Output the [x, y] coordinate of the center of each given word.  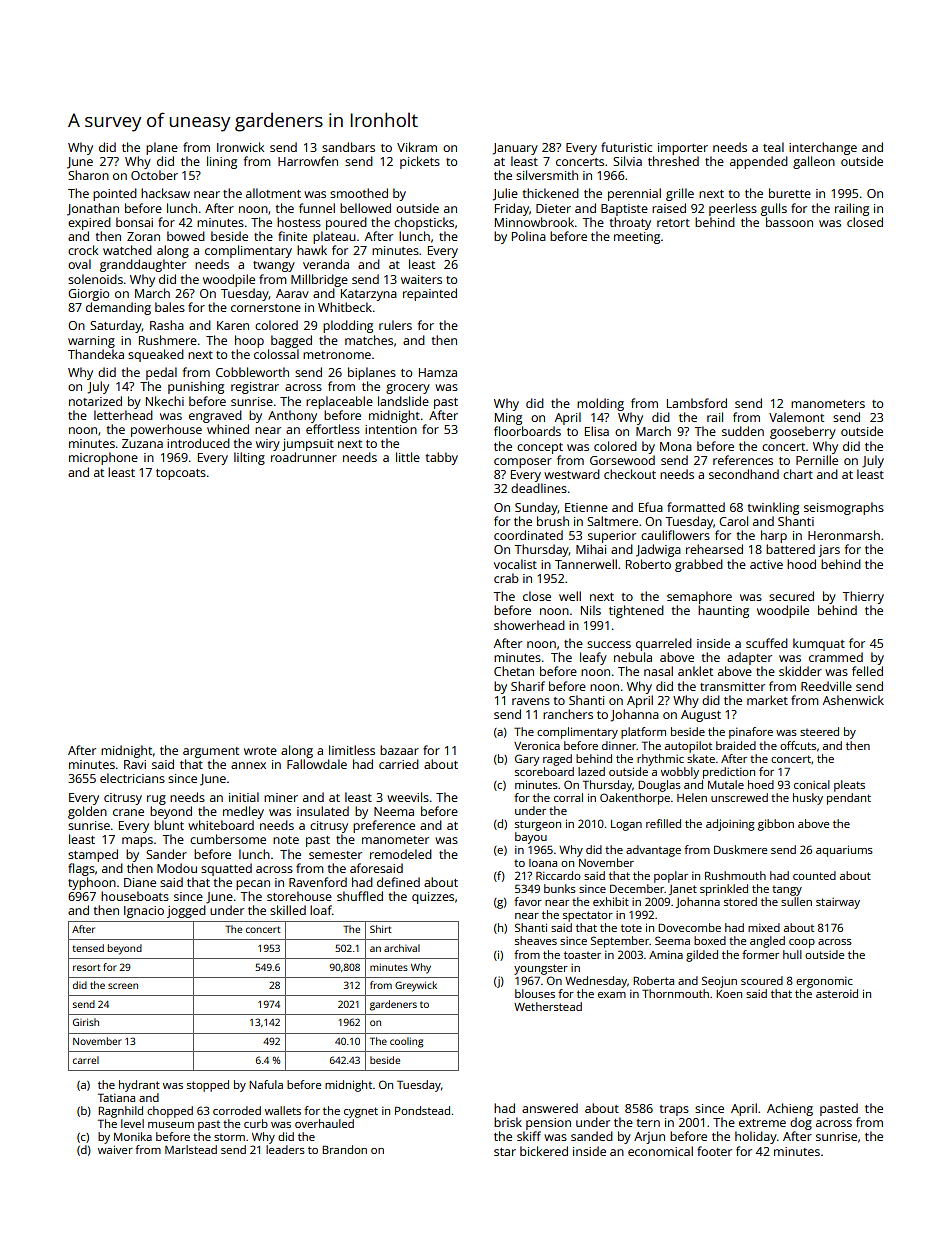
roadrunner [304, 457]
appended [759, 162]
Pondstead [422, 1110]
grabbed [699, 565]
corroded [237, 1110]
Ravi [135, 764]
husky [808, 799]
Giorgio [88, 295]
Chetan [514, 671]
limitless [352, 750]
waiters [421, 279]
